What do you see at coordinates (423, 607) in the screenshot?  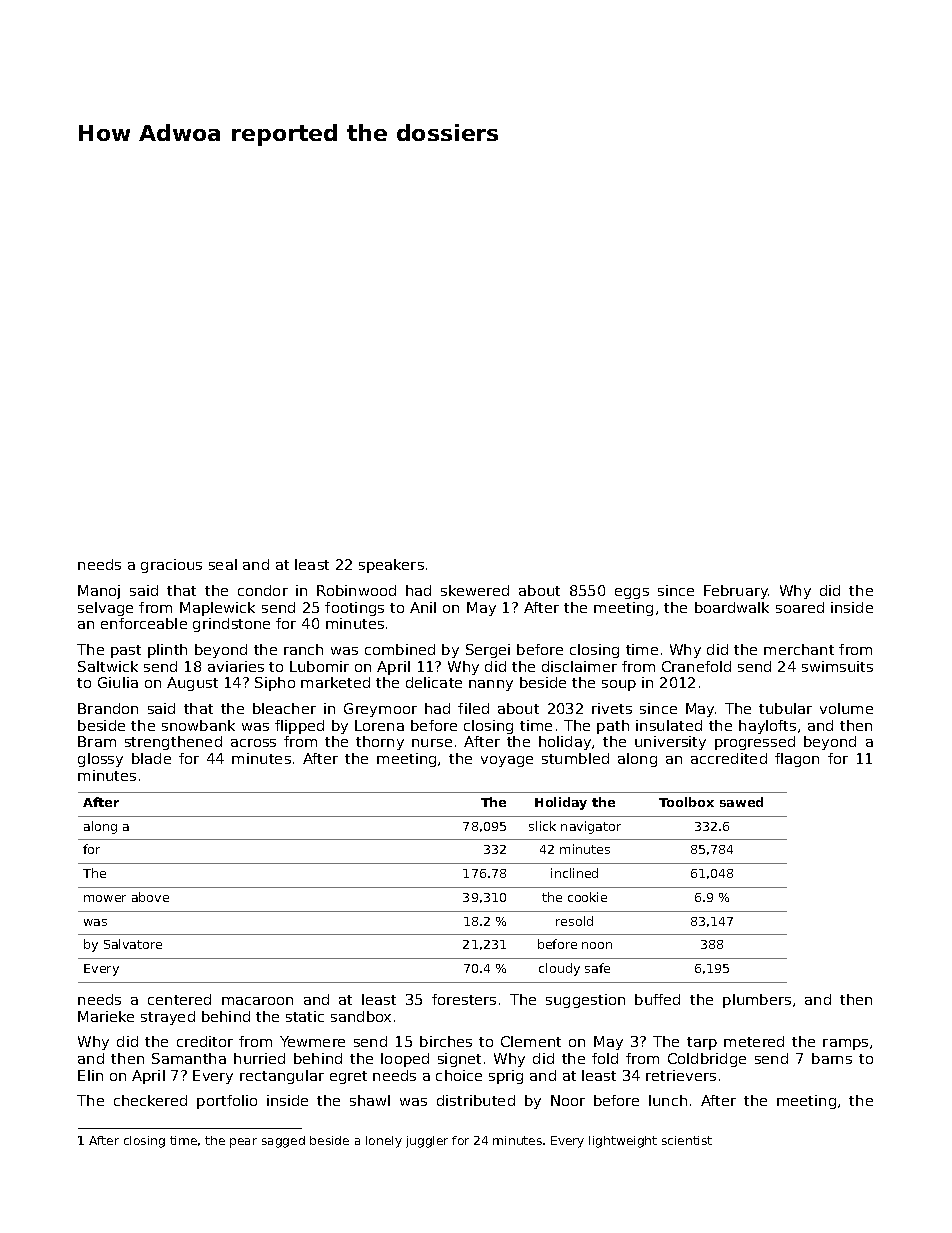 I see `Anil` at bounding box center [423, 607].
